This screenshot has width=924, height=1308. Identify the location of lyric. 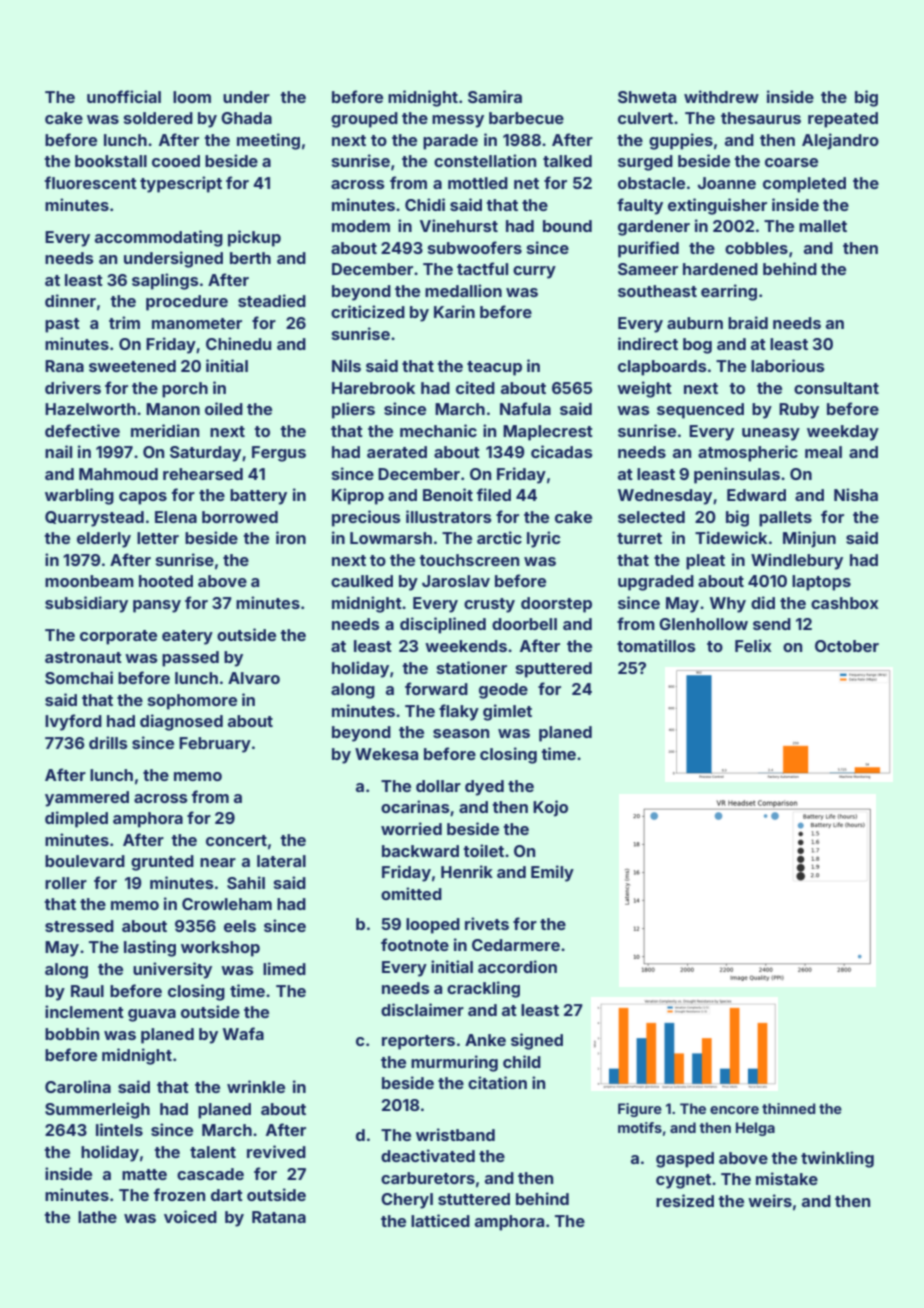
(544, 539).
